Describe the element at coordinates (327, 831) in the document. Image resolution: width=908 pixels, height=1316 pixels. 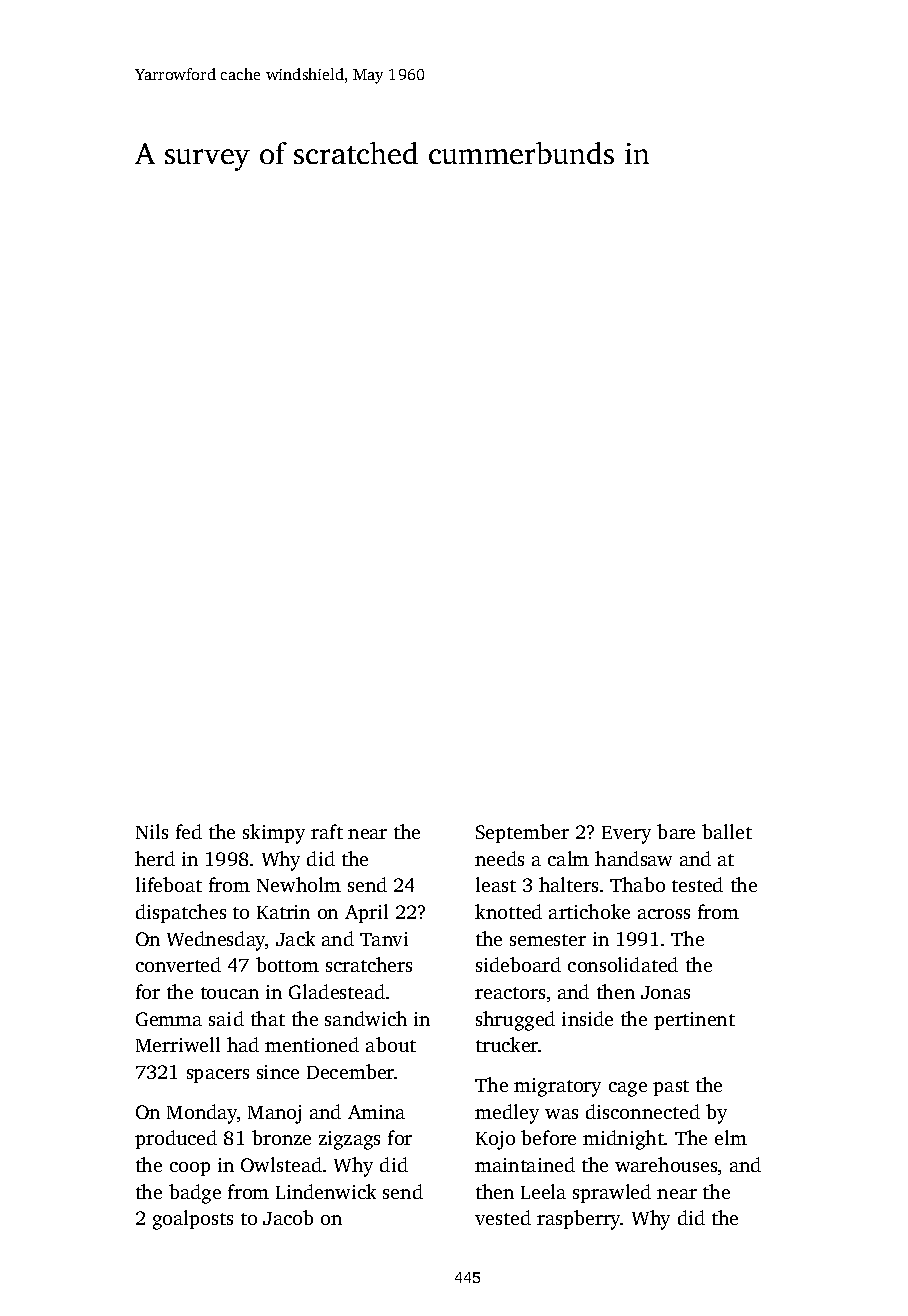
I see `raft` at that location.
